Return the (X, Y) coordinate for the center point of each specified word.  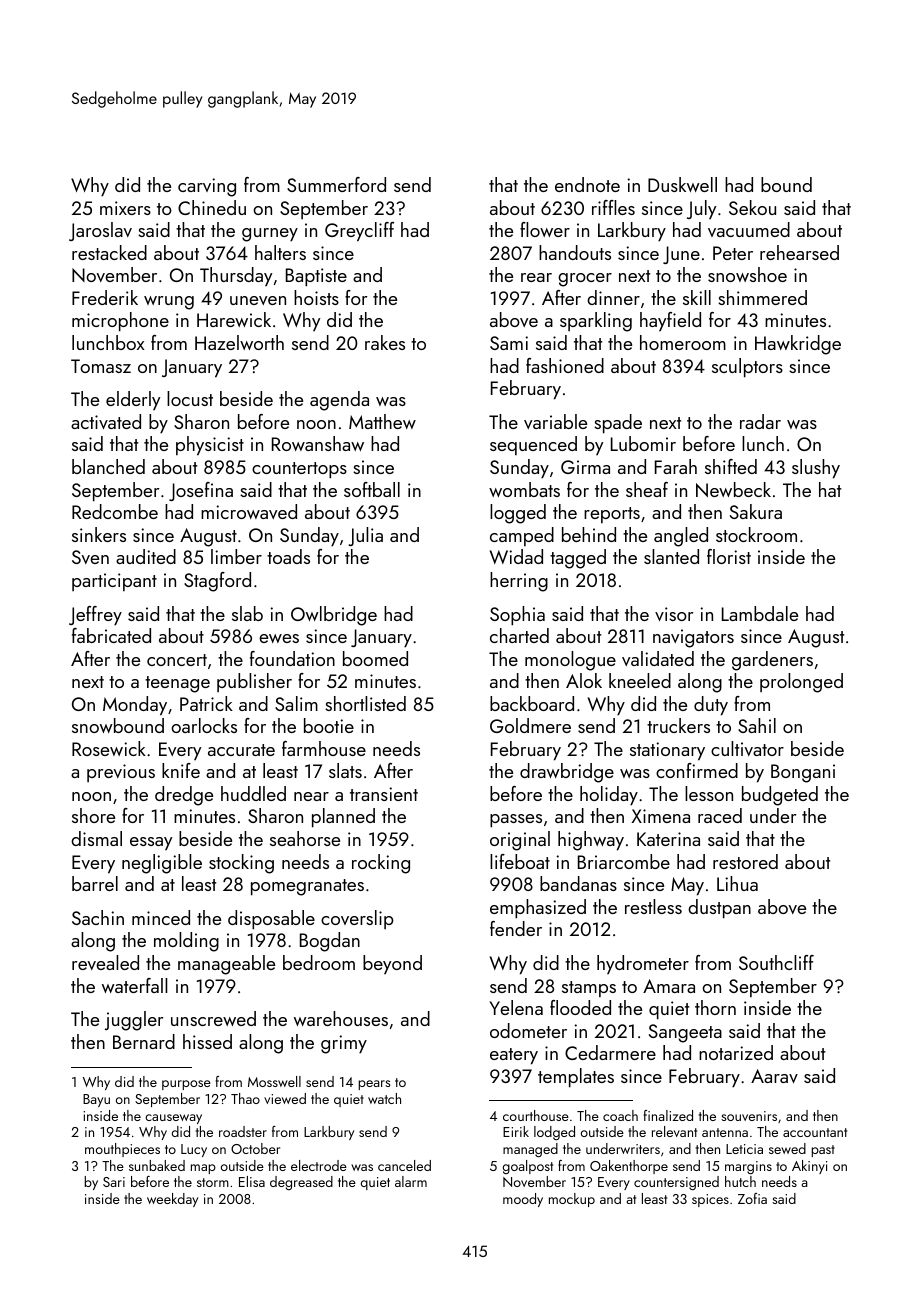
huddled (253, 793)
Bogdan (330, 942)
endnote (587, 184)
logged (518, 514)
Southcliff (776, 962)
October (255, 1148)
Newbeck (733, 489)
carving (207, 187)
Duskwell (682, 184)
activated (106, 421)
